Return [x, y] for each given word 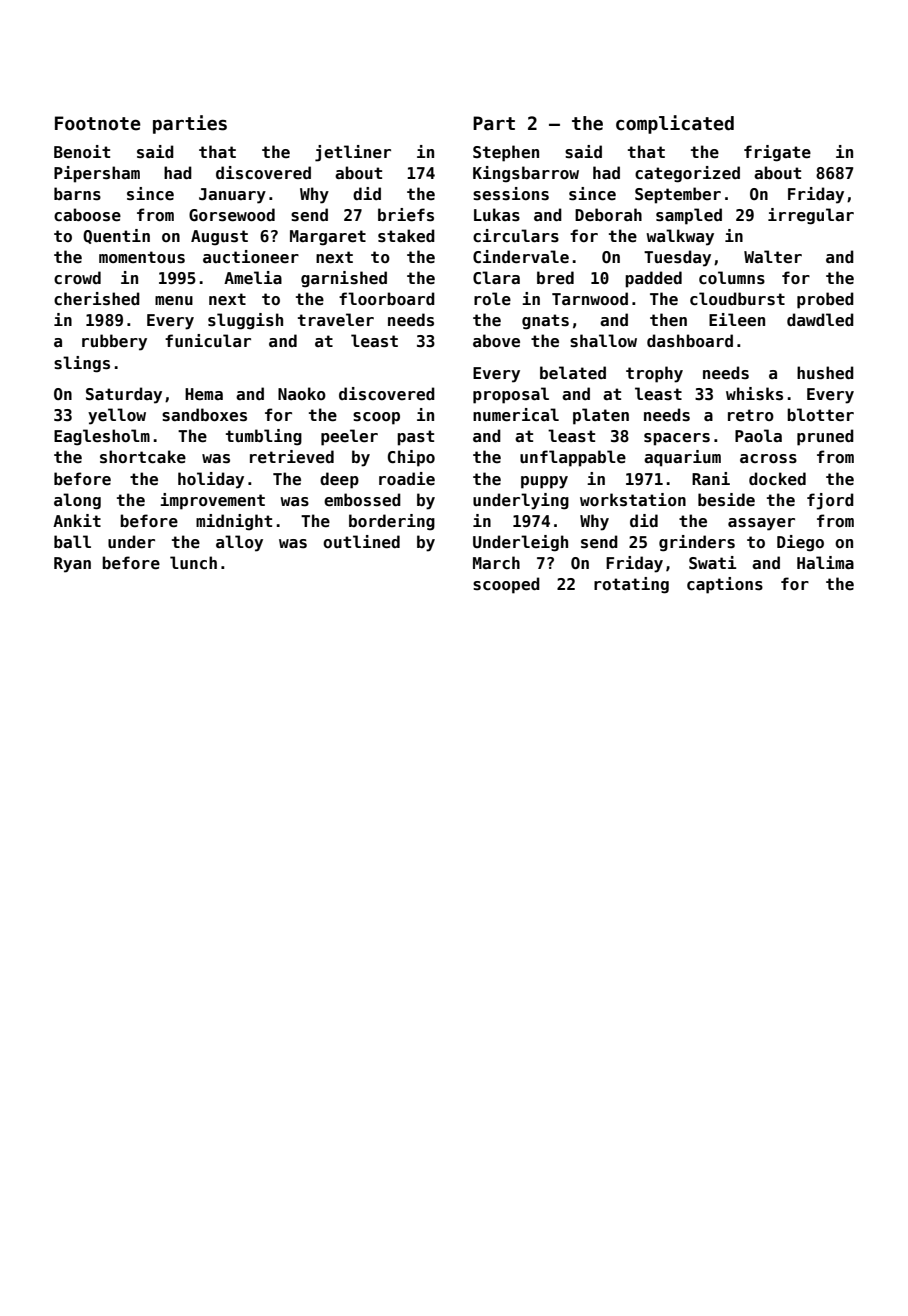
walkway [680, 237]
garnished [344, 279]
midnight [234, 522]
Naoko [302, 393]
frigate [777, 153]
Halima [825, 562]
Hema [204, 394]
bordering [392, 522]
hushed [825, 373]
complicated [675, 124]
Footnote [98, 123]
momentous [142, 257]
